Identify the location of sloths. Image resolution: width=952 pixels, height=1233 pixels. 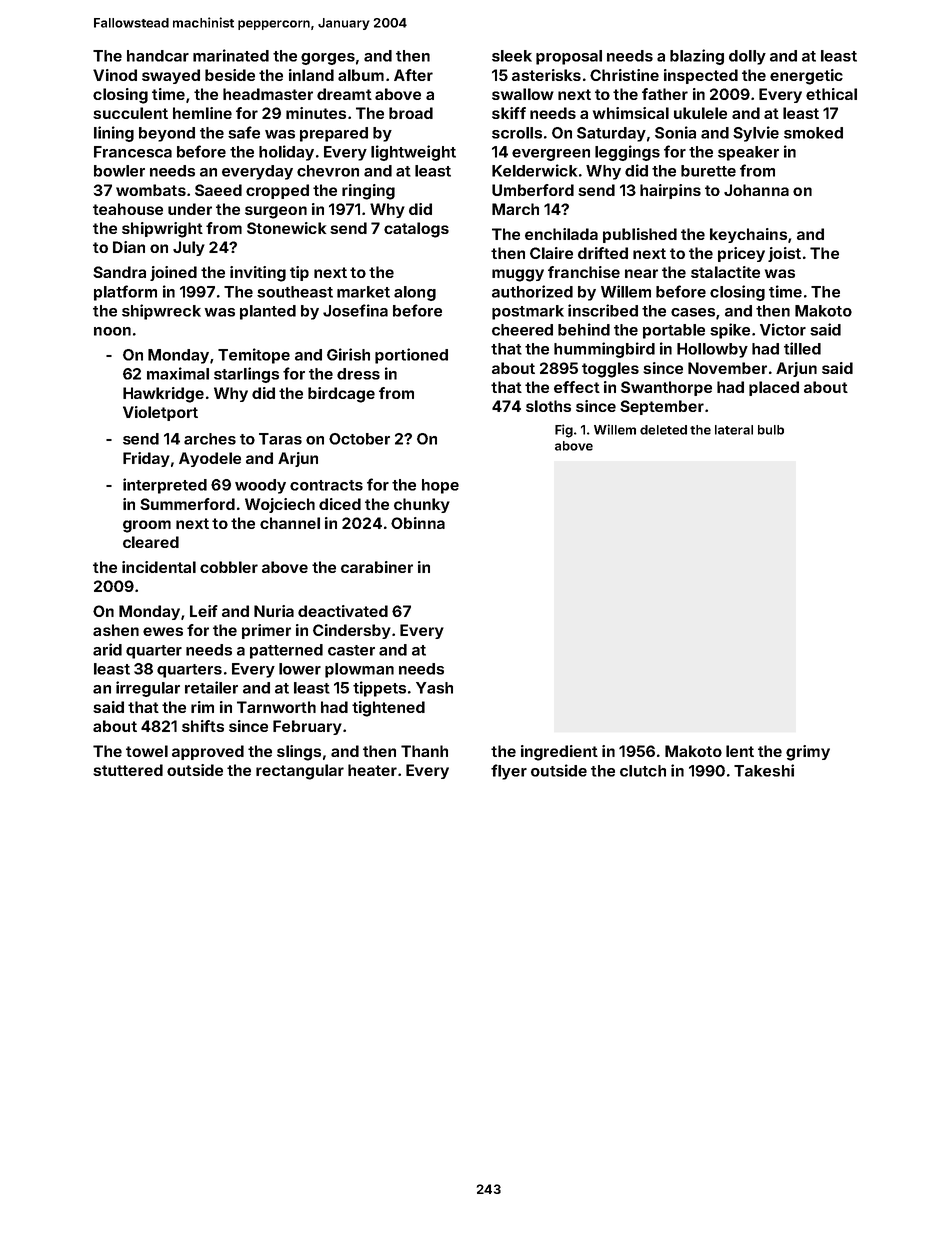
(548, 406).
